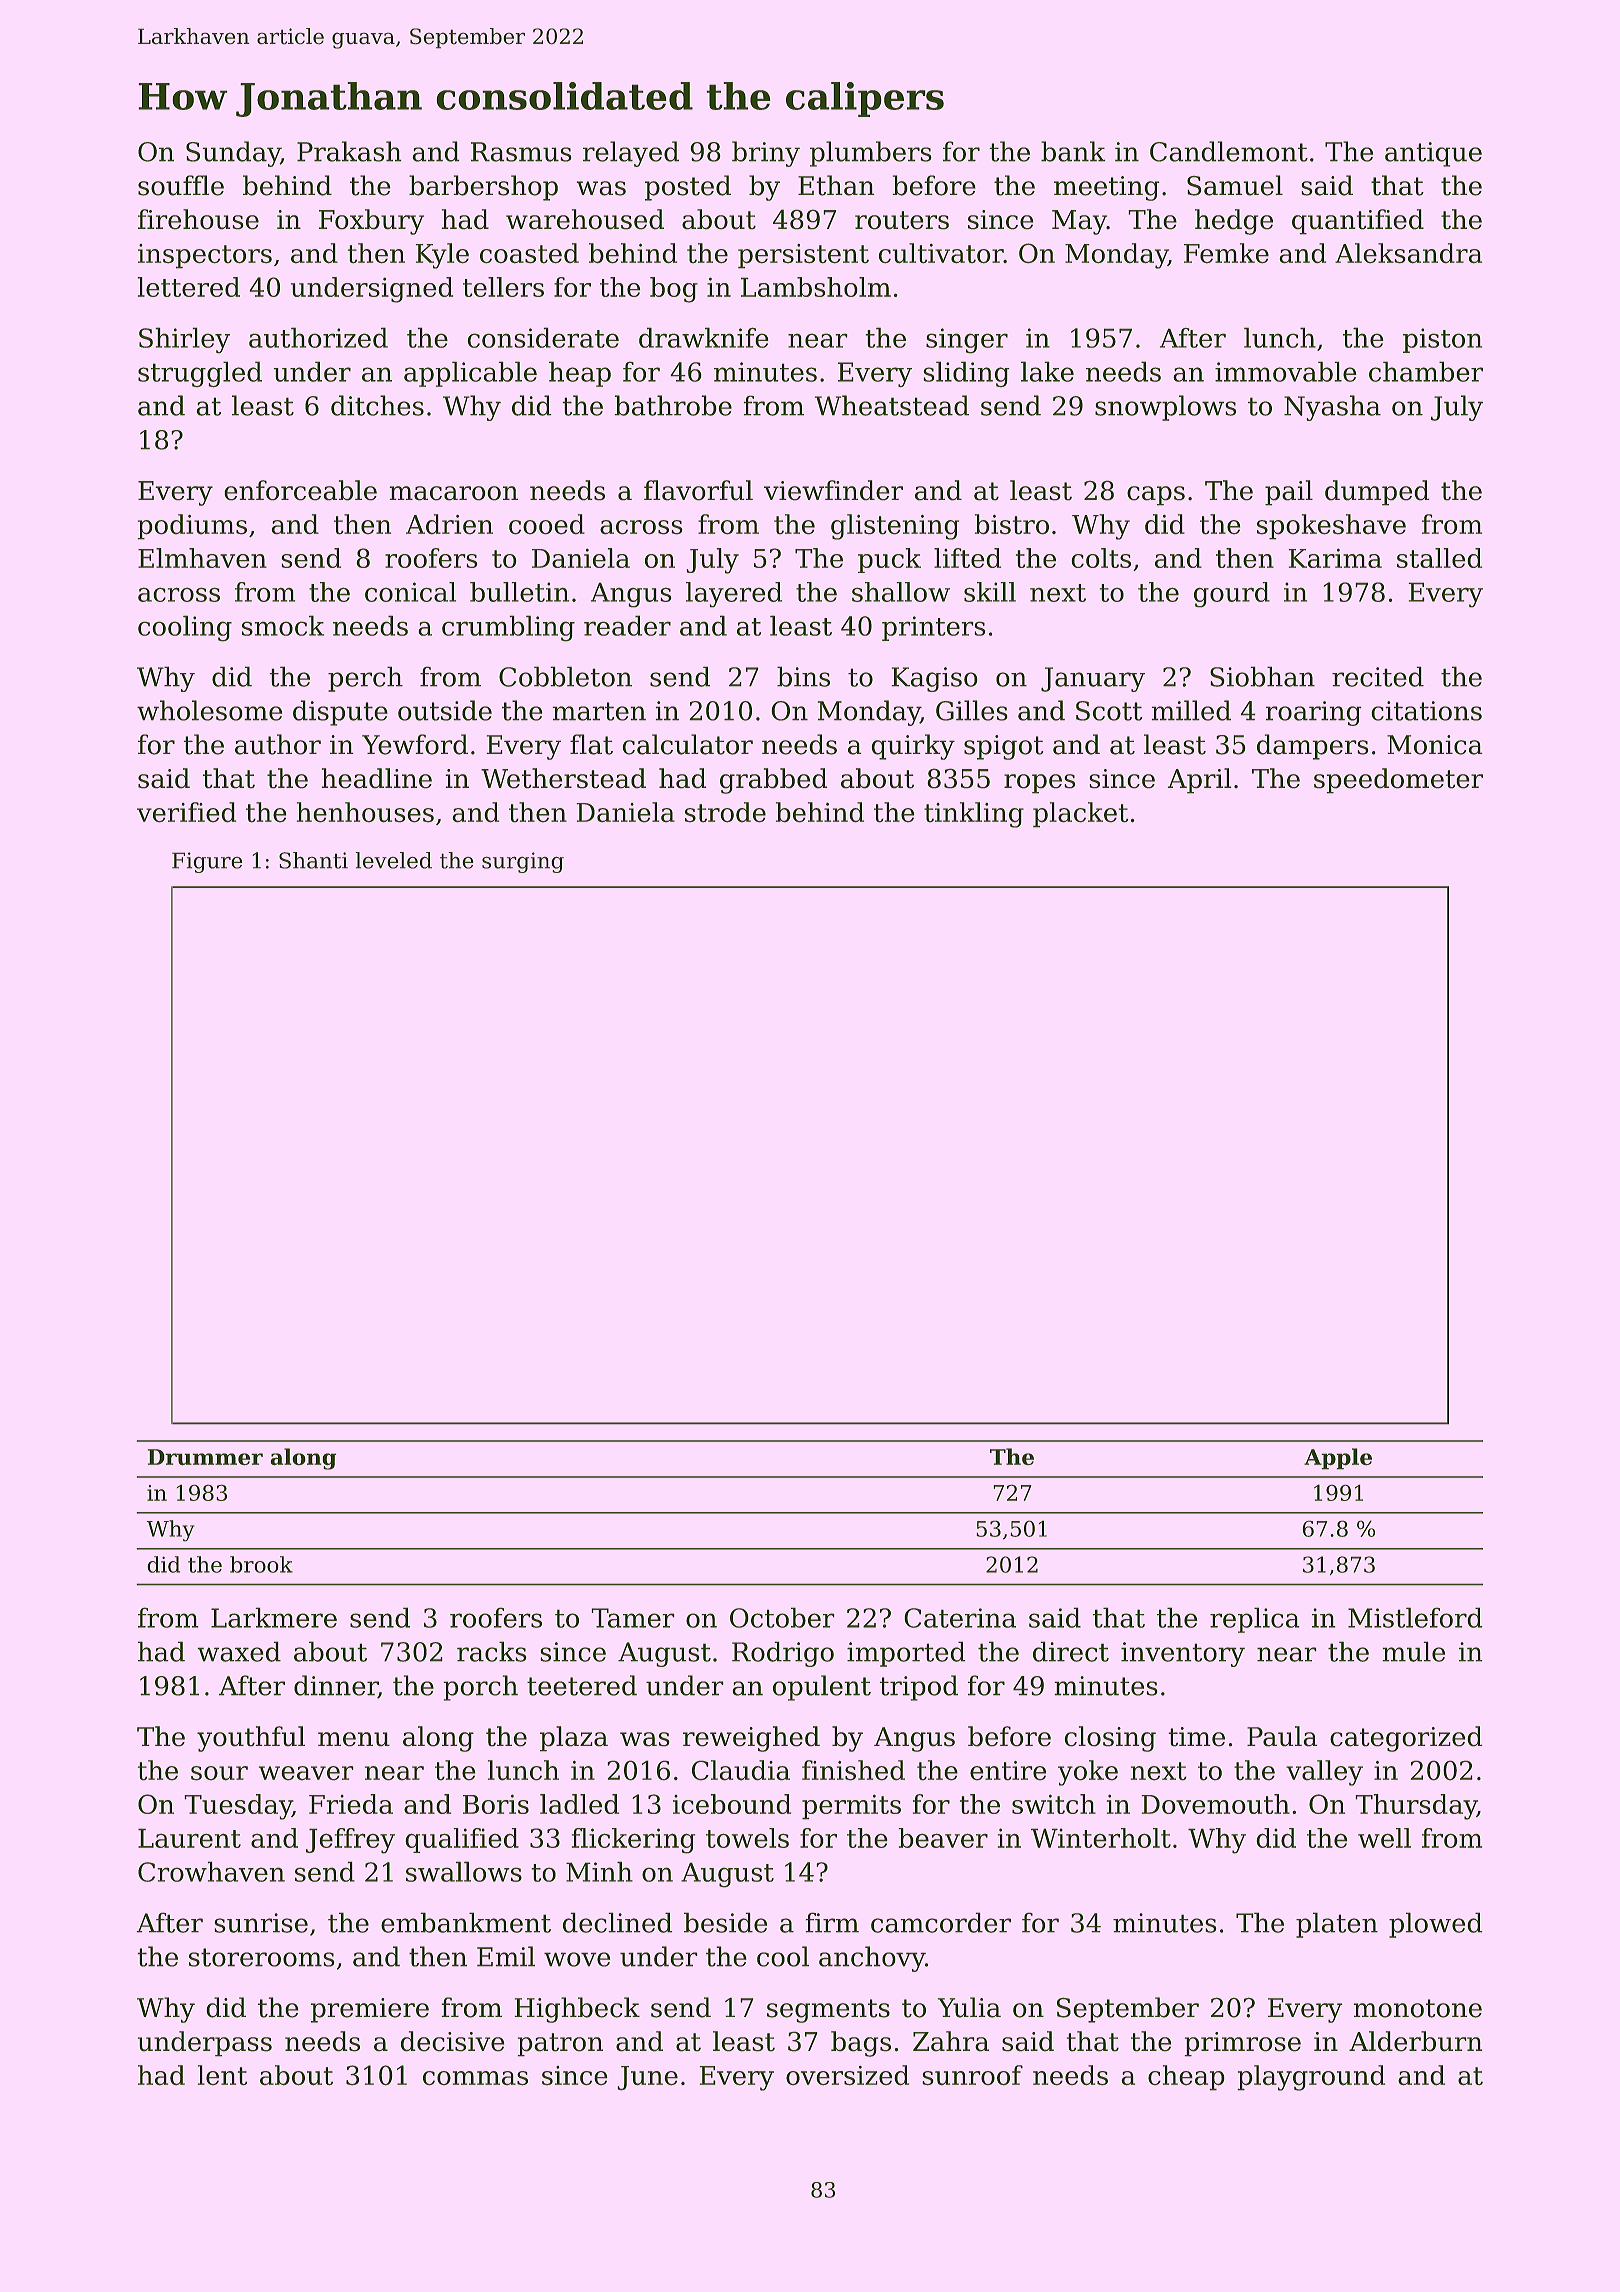 This screenshot has height=2292, width=1620. Describe the element at coordinates (370, 2010) in the screenshot. I see `premiere` at that location.
